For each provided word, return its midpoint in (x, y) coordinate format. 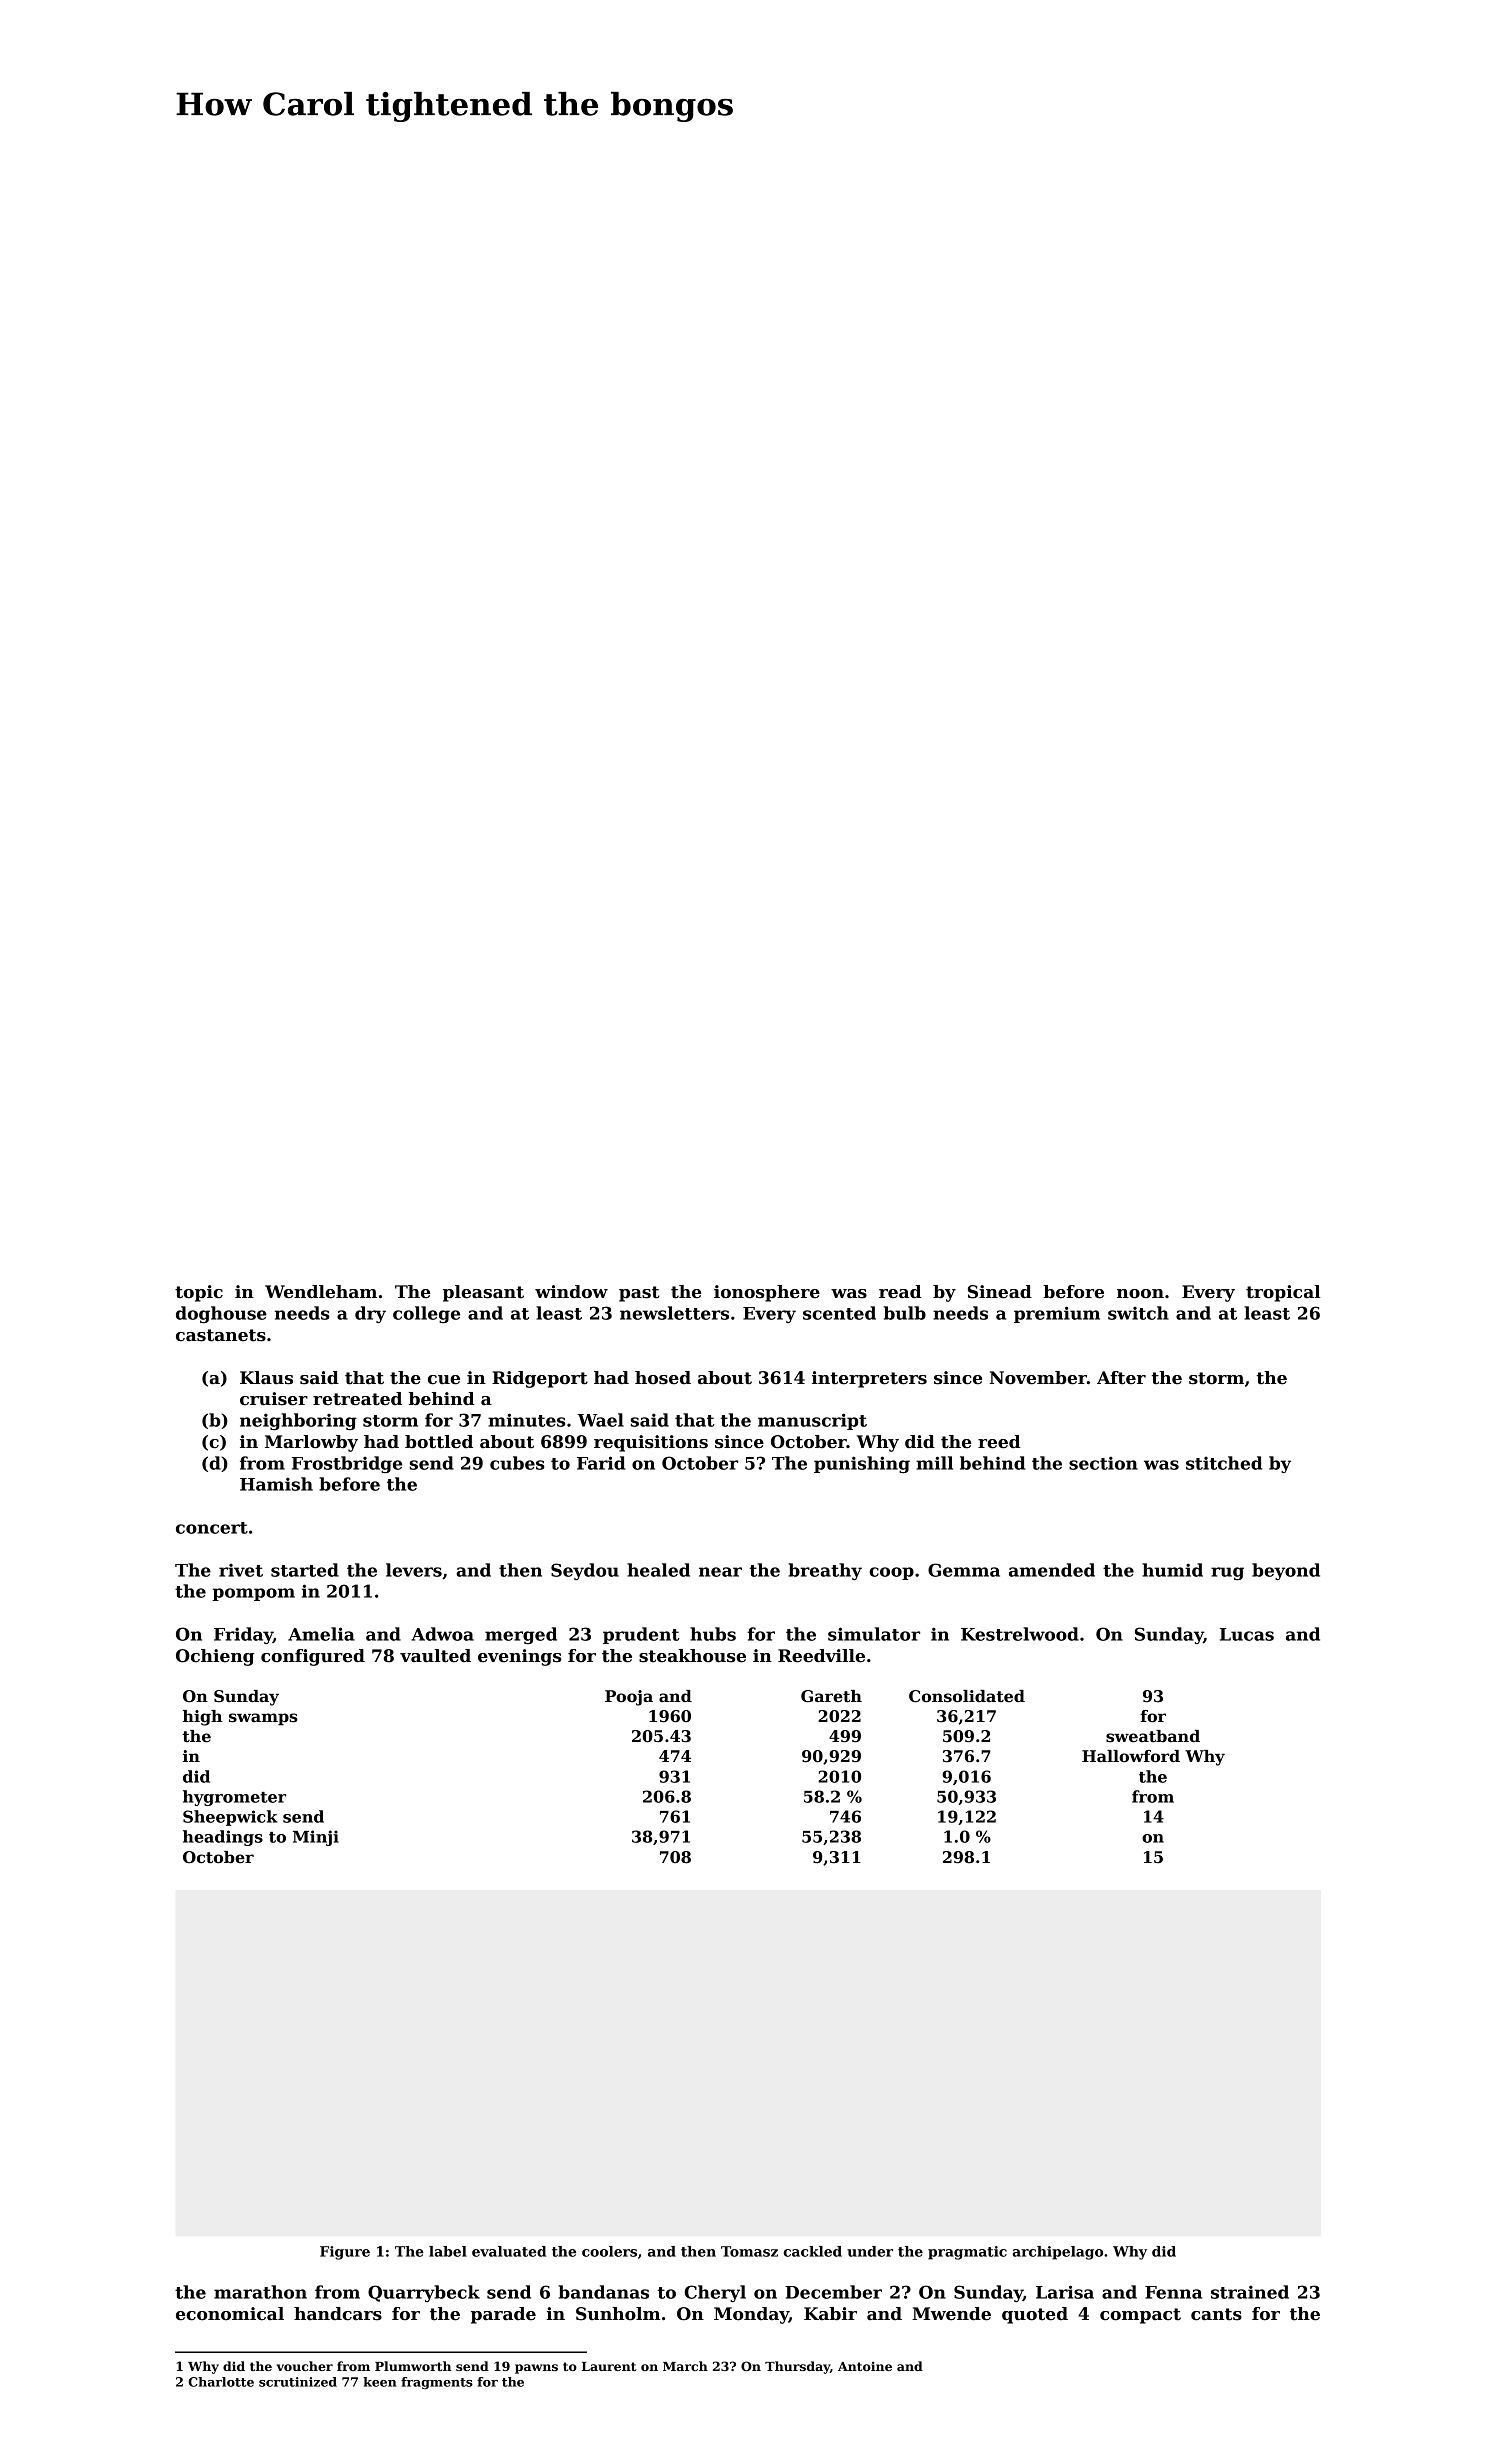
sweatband (1153, 1736)
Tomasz (749, 2251)
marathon (260, 2292)
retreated (357, 1399)
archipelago (1057, 2253)
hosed (663, 1378)
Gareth (831, 1696)
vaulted (435, 1656)
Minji (316, 1838)
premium (1057, 1314)
